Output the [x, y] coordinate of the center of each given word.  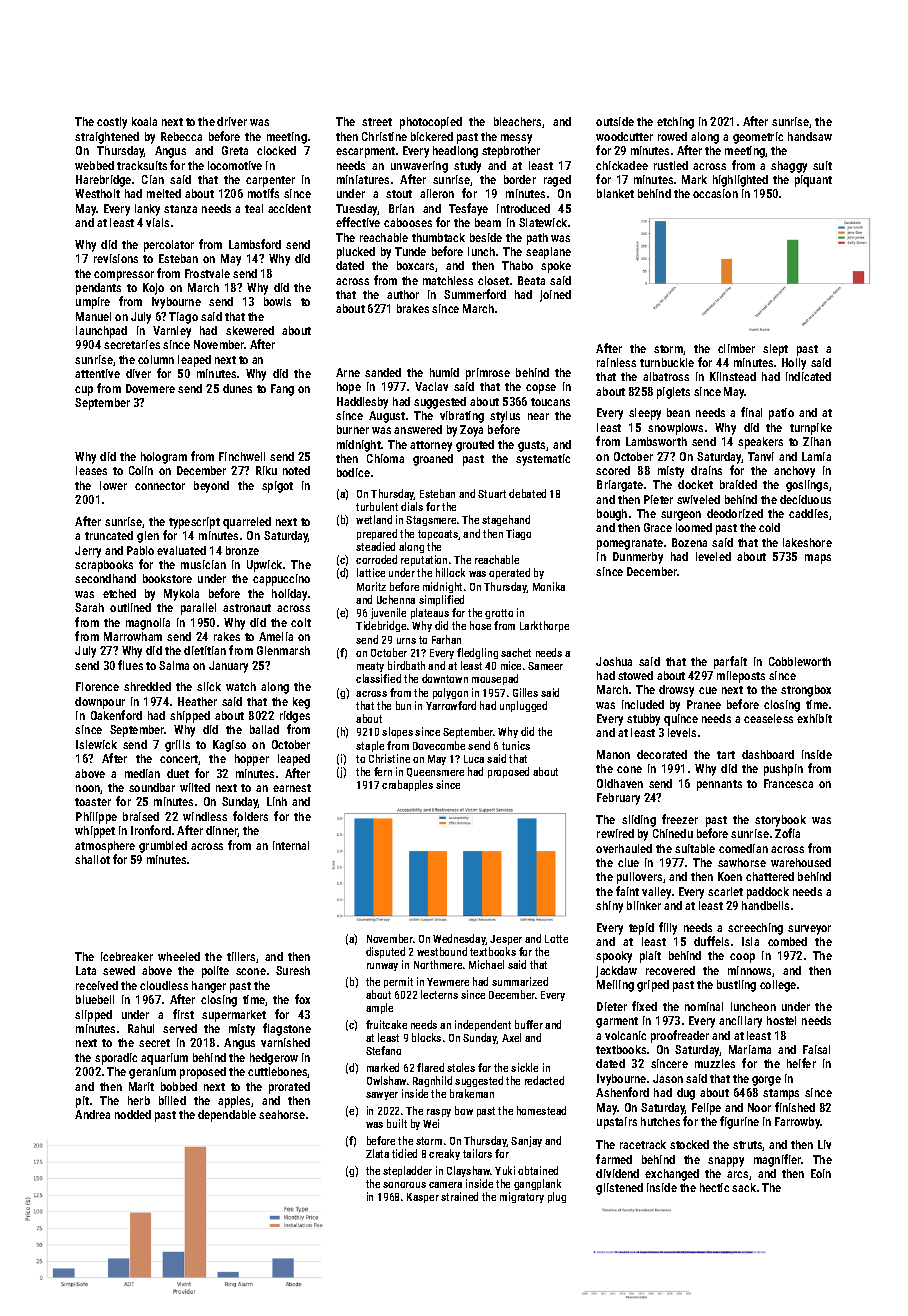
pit [82, 1102]
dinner [222, 831]
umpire [93, 303]
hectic [714, 1187]
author [403, 294]
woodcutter [624, 136]
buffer [529, 1024]
